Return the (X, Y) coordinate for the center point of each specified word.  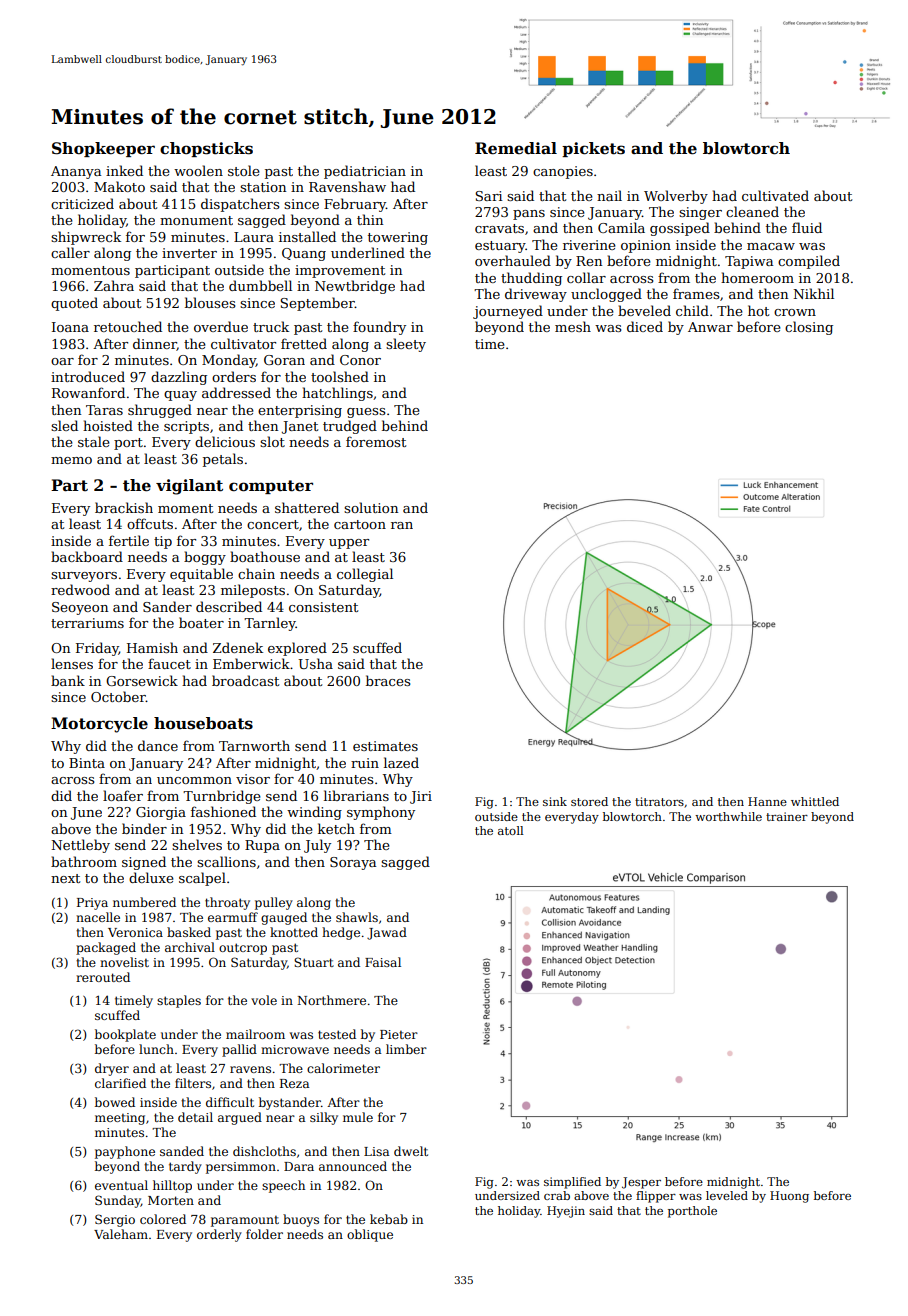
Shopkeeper (103, 149)
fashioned (223, 811)
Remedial (516, 148)
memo (71, 460)
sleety (406, 345)
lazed (401, 762)
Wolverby (676, 197)
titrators (659, 801)
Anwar (710, 327)
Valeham (121, 1234)
